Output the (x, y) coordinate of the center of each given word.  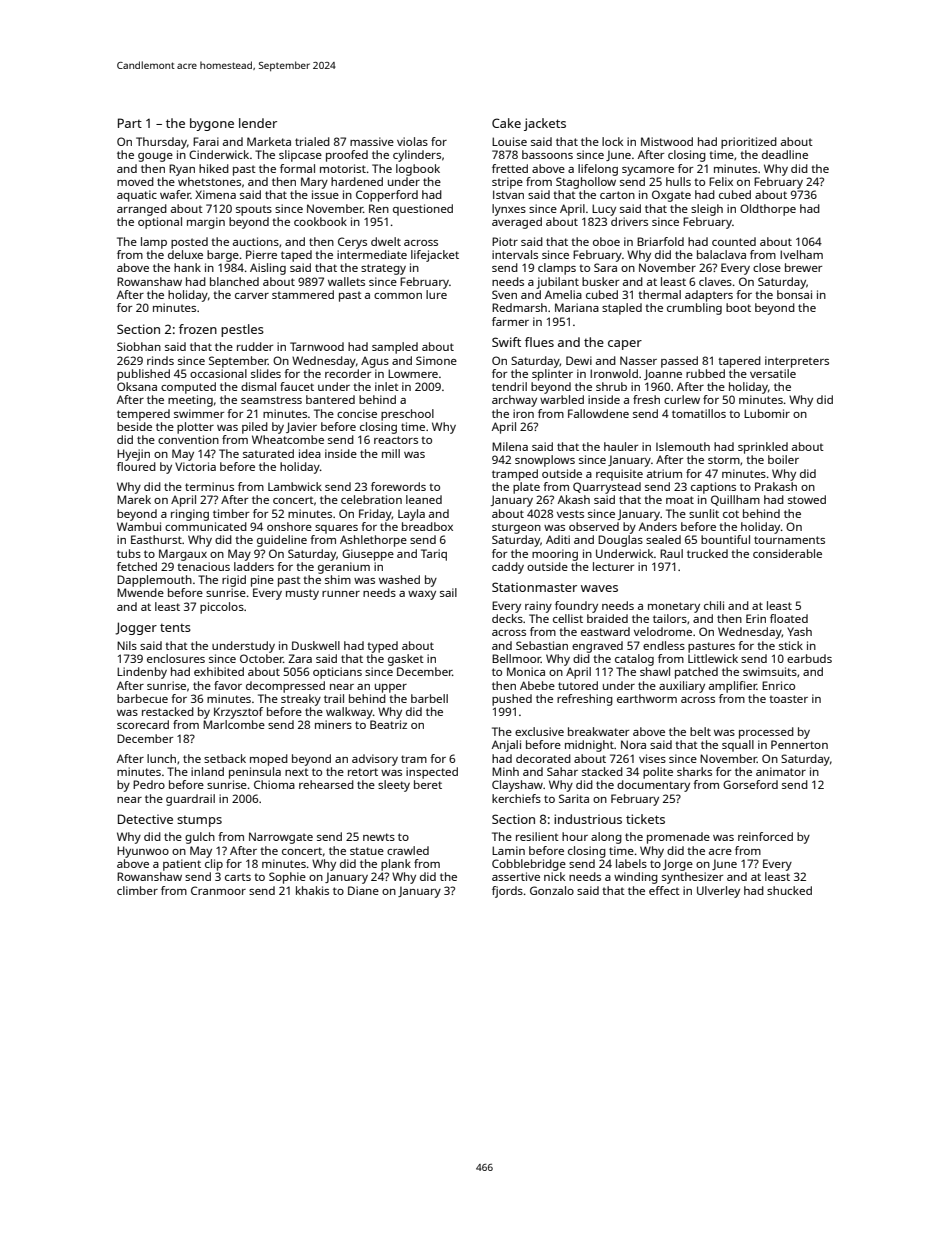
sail (448, 592)
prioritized (749, 143)
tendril (509, 386)
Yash (799, 631)
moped (269, 760)
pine (262, 581)
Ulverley (718, 892)
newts (379, 837)
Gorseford (750, 784)
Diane (363, 890)
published (143, 375)
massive (372, 141)
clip (214, 865)
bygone (212, 124)
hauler (621, 446)
